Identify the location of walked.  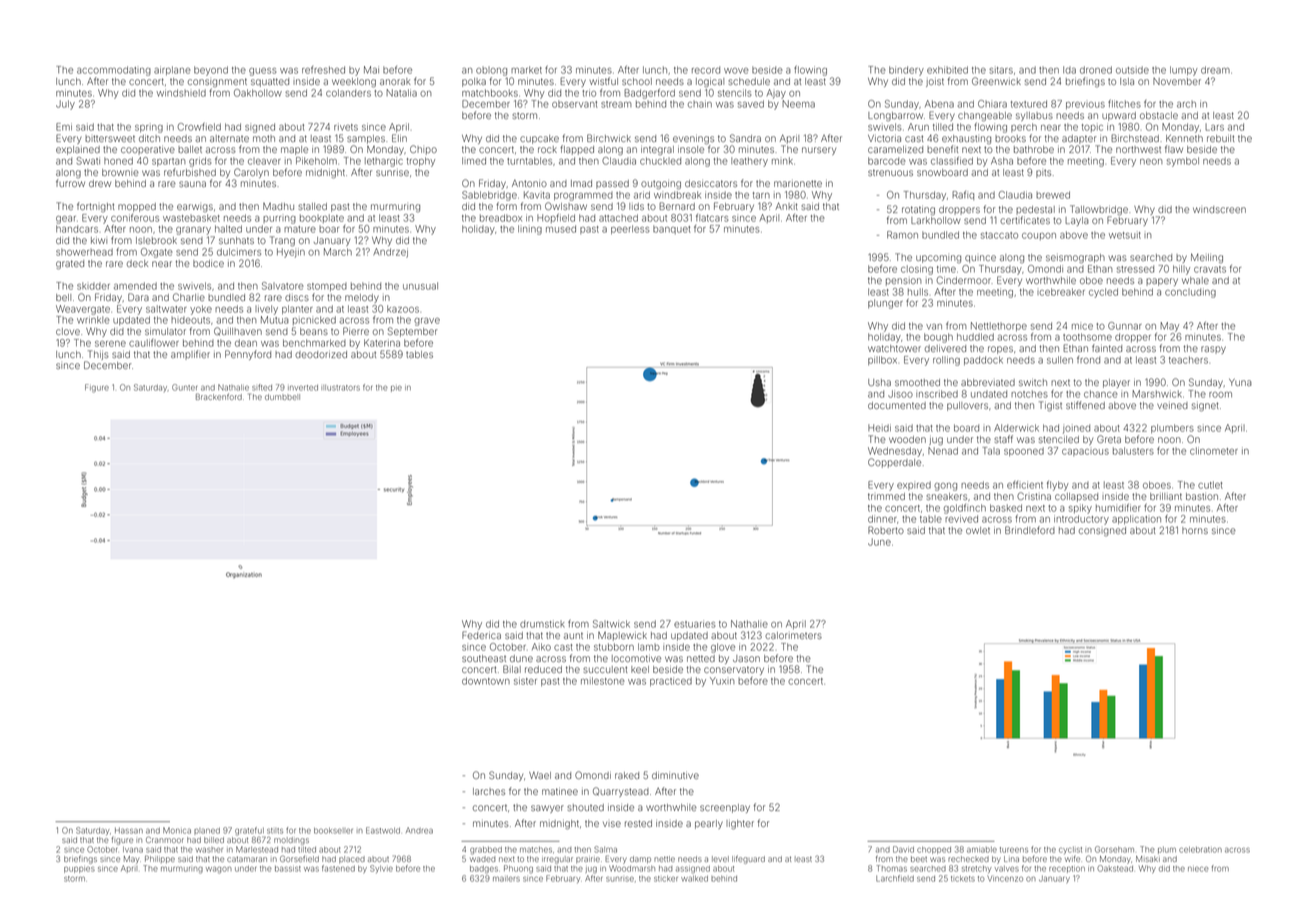
(694, 879).
